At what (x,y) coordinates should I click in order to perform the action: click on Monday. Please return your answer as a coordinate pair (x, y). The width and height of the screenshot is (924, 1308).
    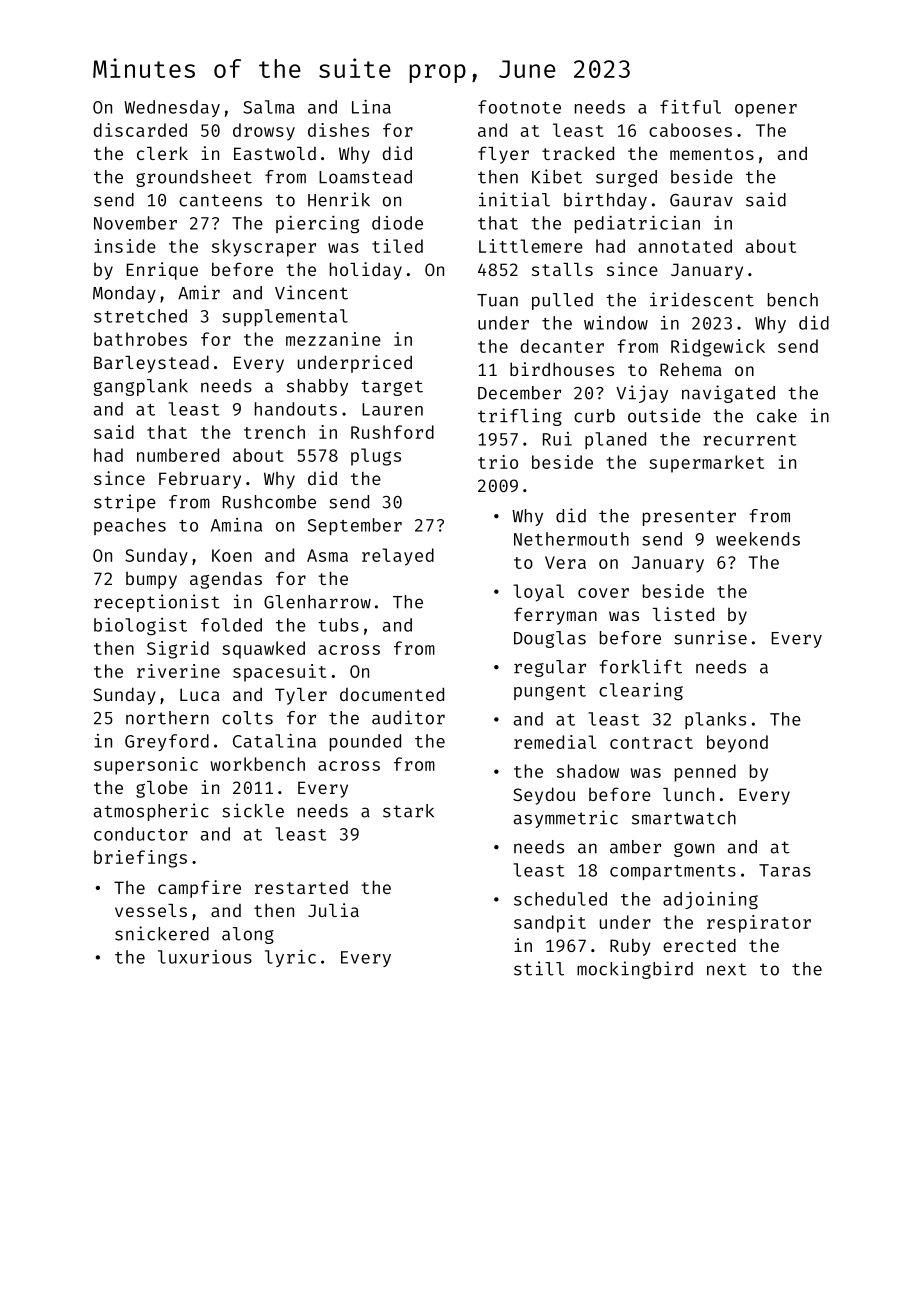
    Looking at the image, I should click on (124, 294).
